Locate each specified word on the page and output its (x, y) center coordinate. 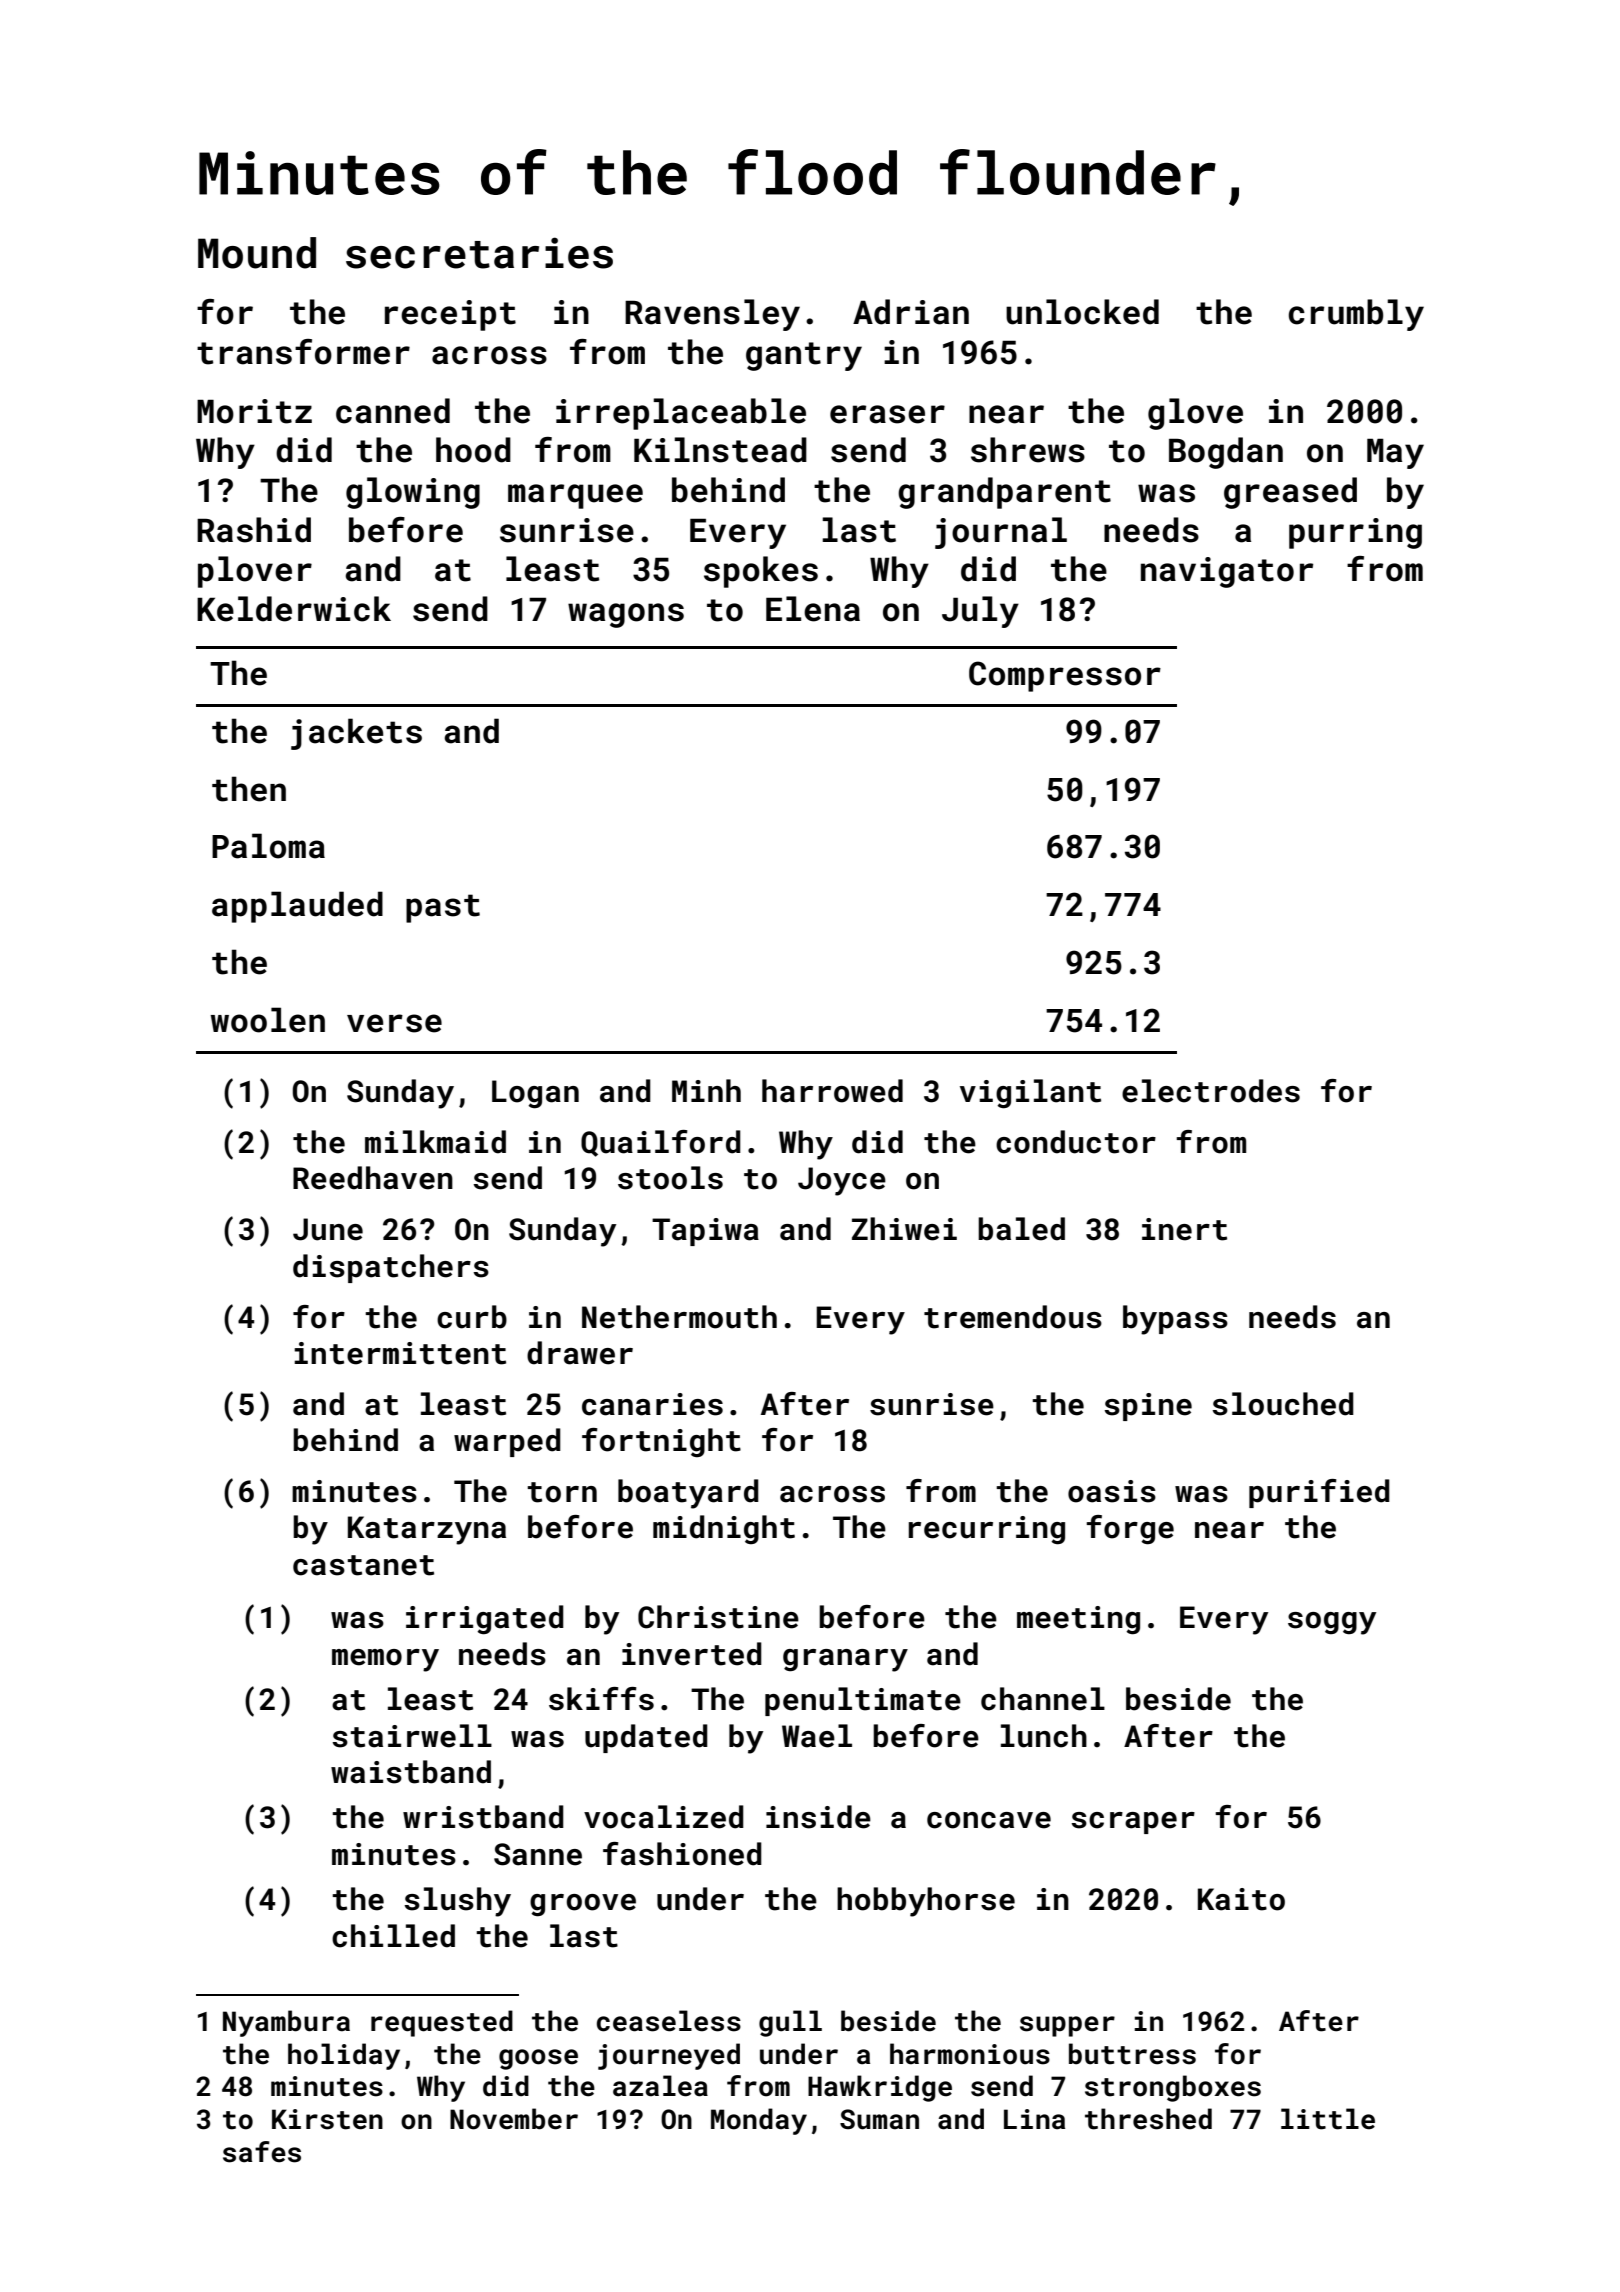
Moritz (254, 411)
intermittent (400, 1353)
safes (262, 2152)
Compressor (1065, 676)
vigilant (1030, 1094)
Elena (813, 609)
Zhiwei (904, 1229)
